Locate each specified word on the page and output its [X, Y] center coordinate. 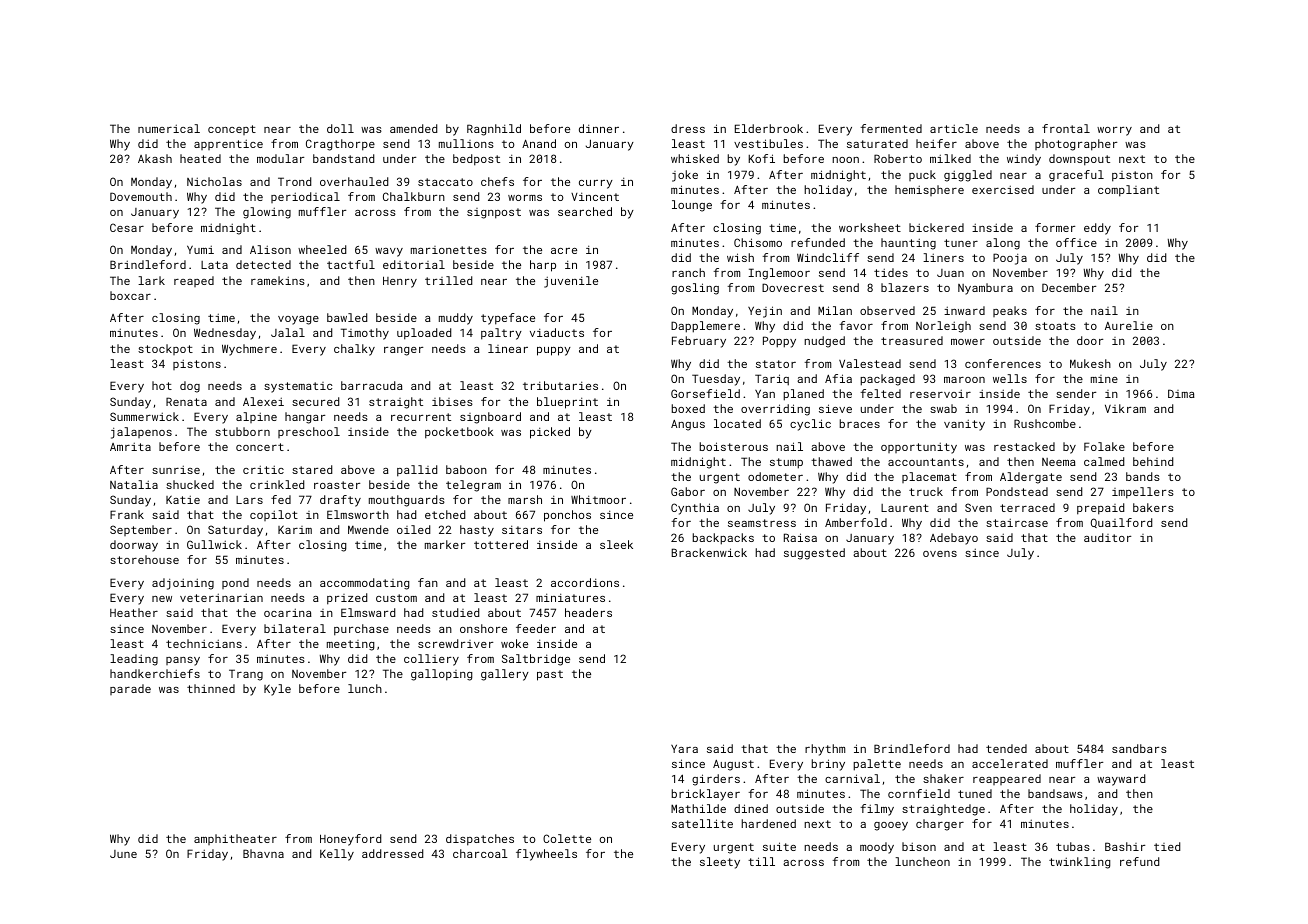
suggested [814, 554]
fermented [891, 128]
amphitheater [235, 839]
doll [340, 128]
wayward [1121, 780]
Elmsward [368, 612]
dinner [599, 128]
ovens [940, 554]
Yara [684, 748]
